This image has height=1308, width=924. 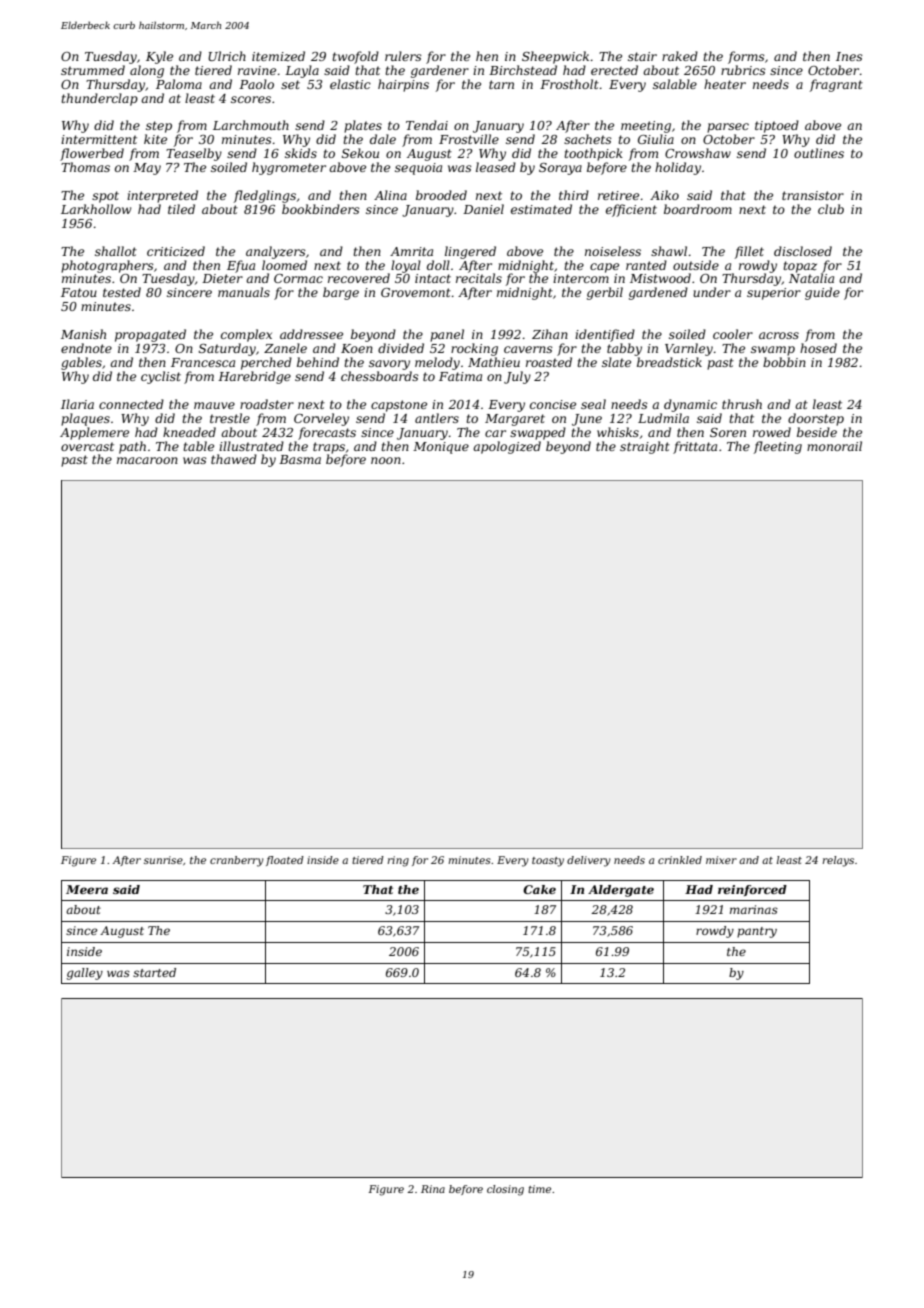 What do you see at coordinates (515, 420) in the image?
I see `Margaret` at bounding box center [515, 420].
